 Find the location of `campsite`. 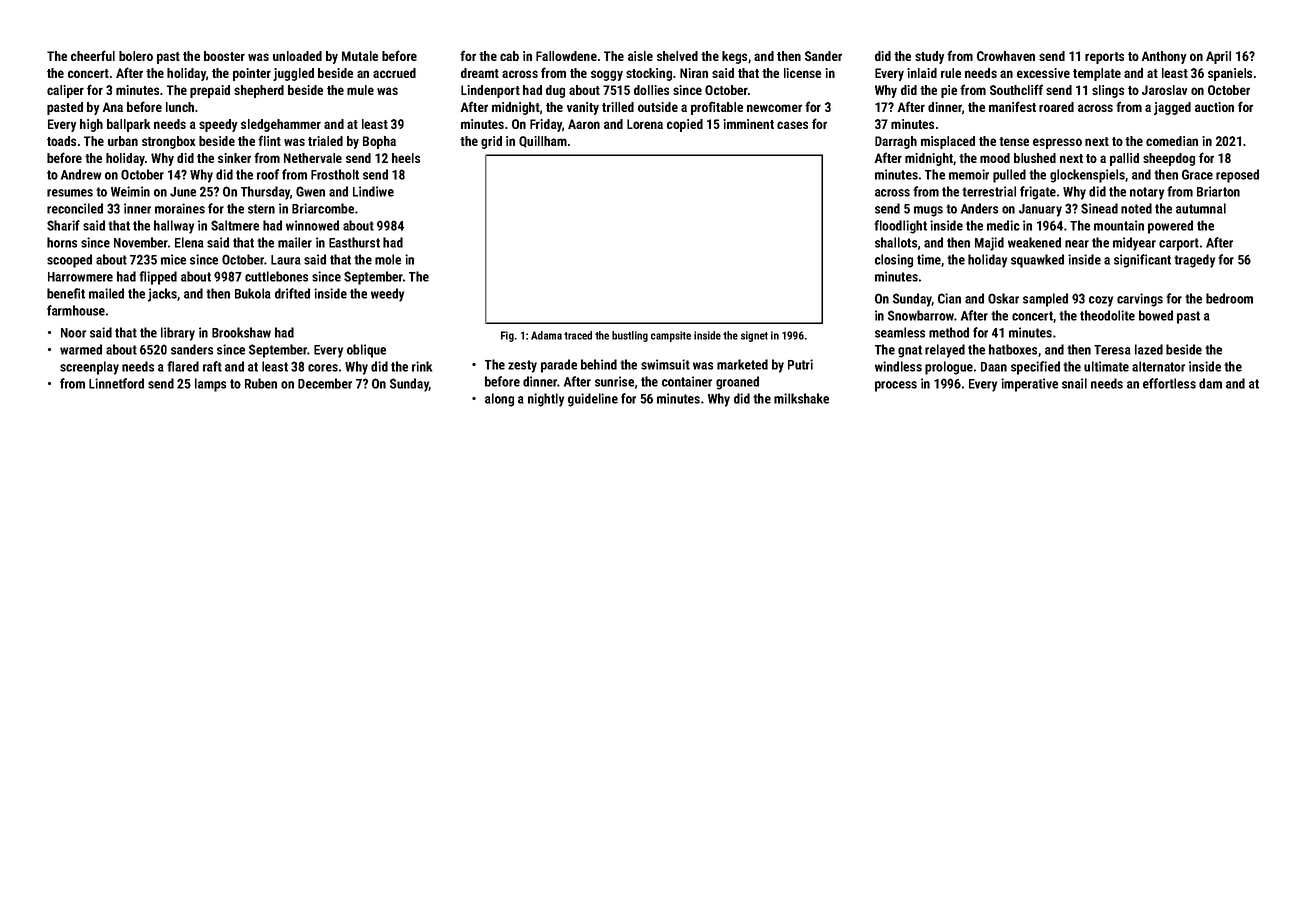

campsite is located at coordinates (671, 336).
